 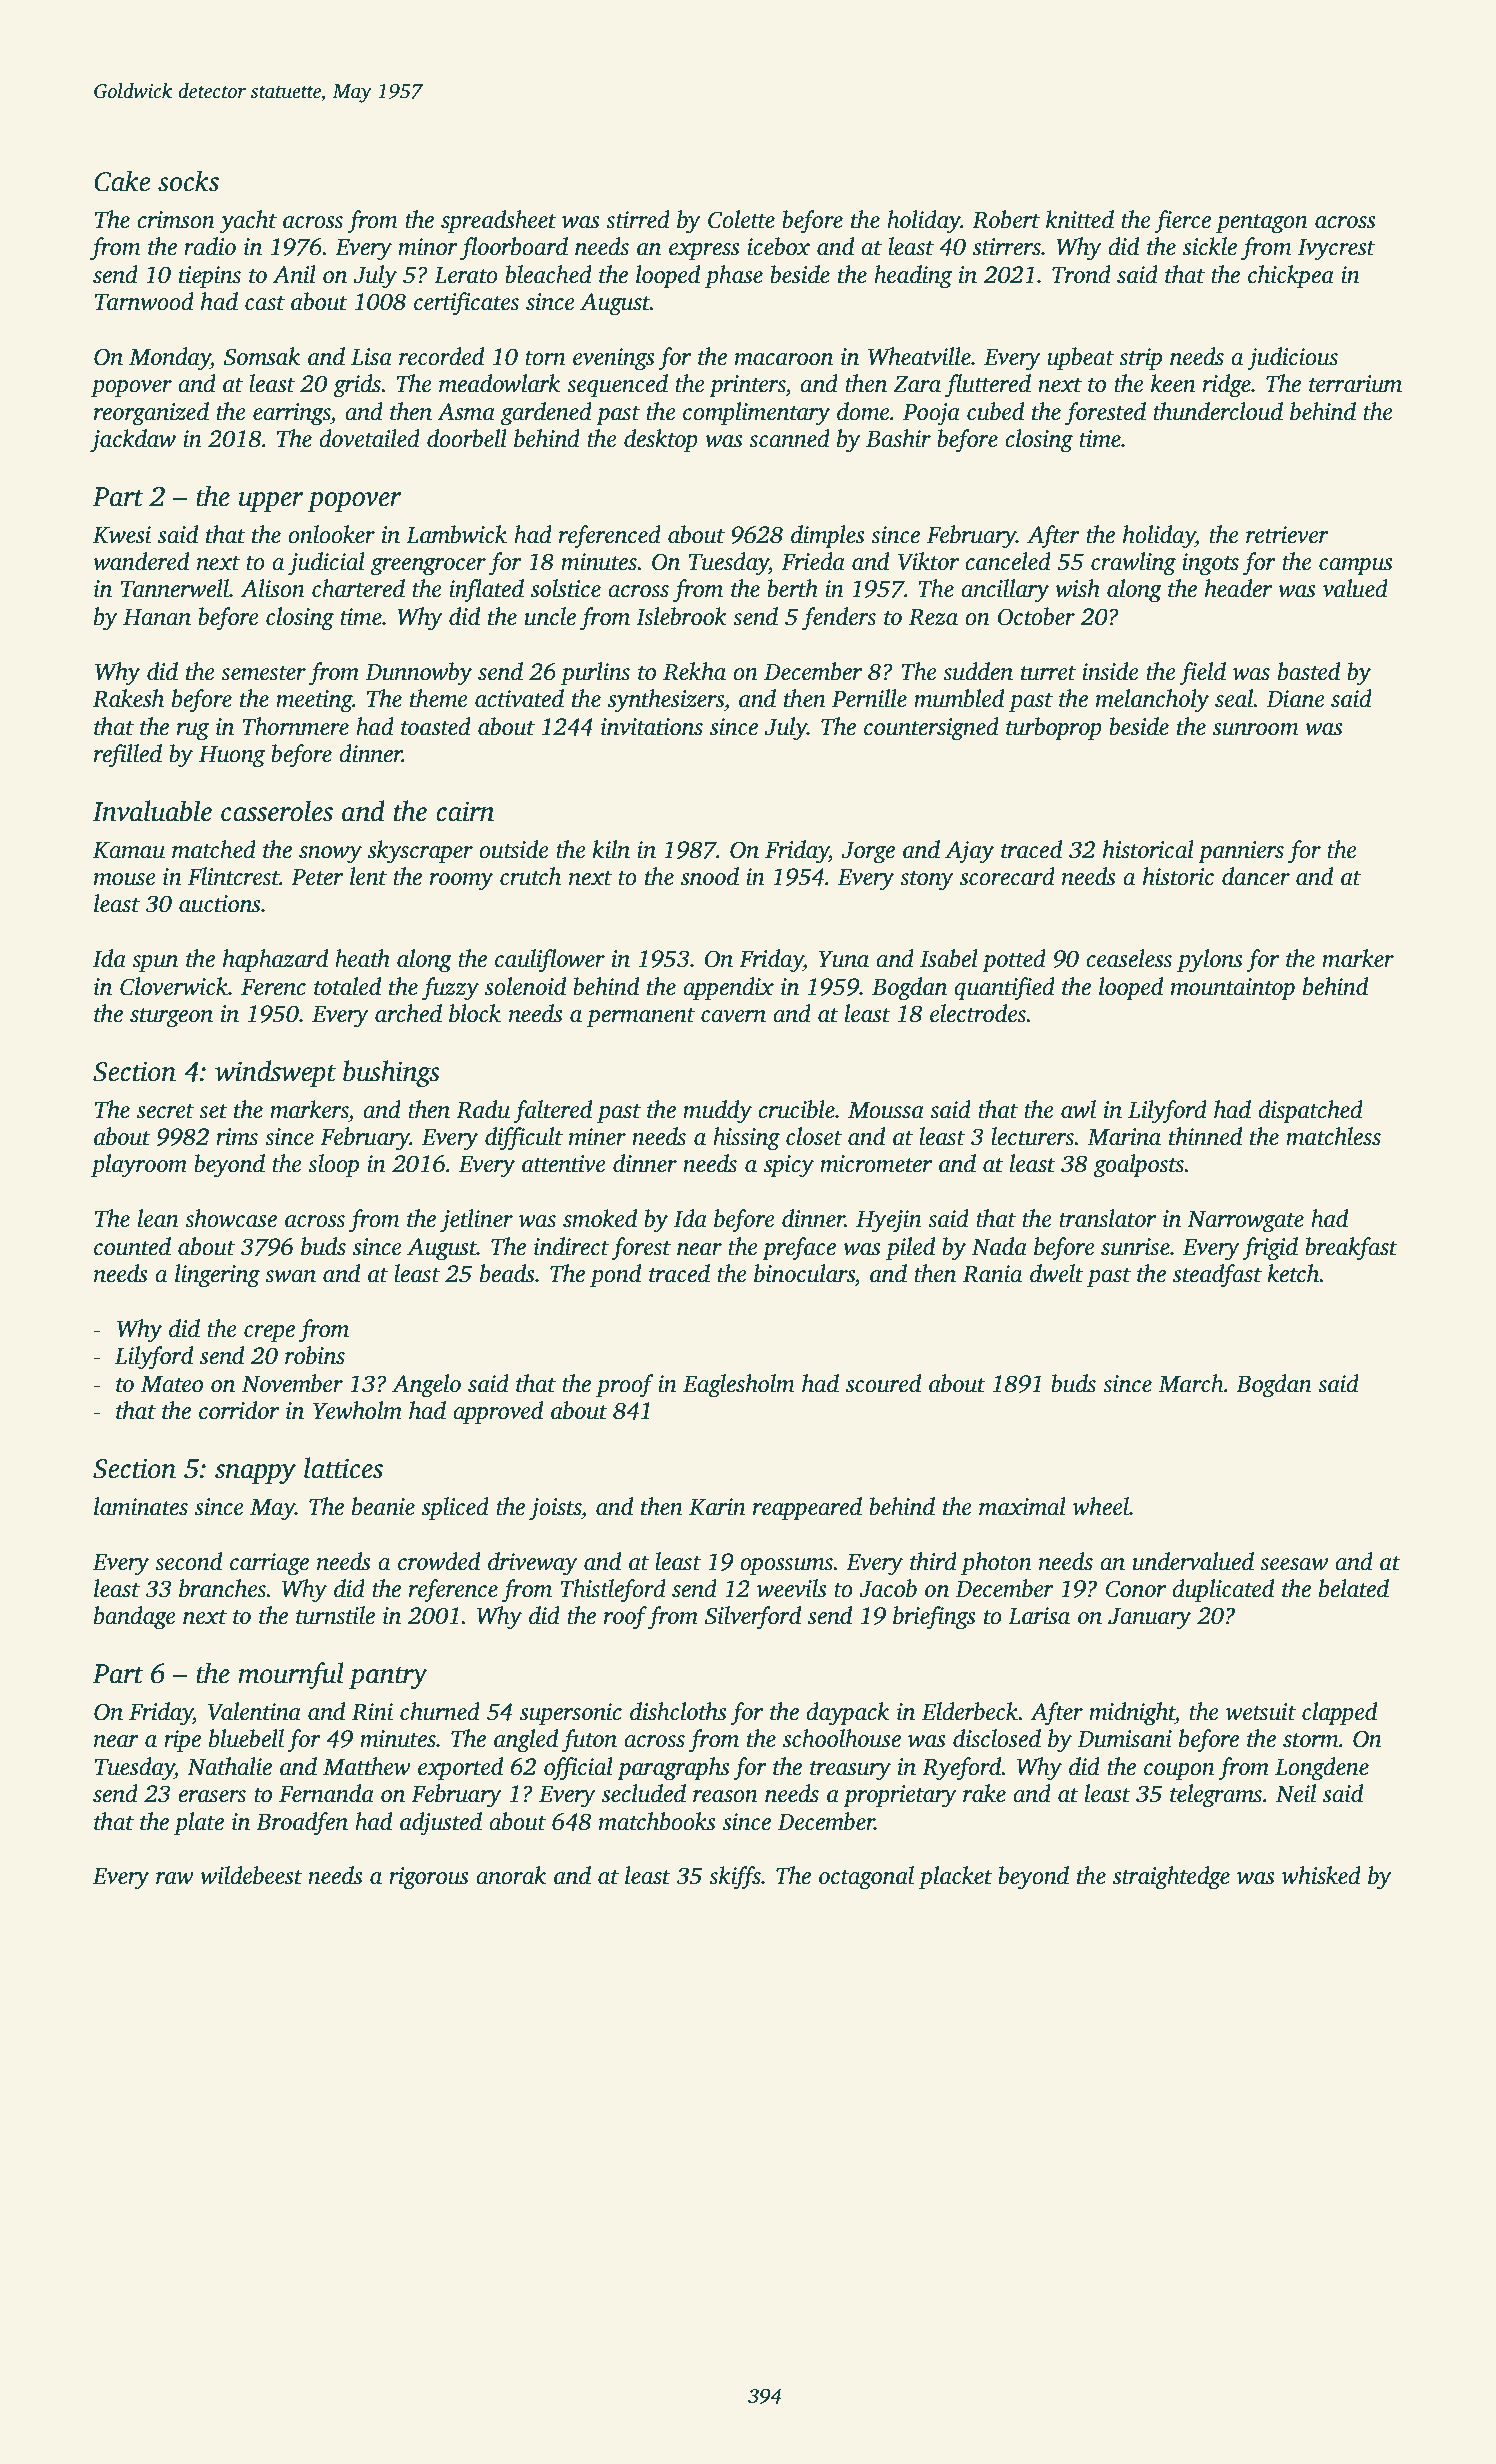 I want to click on Marina, so click(x=1124, y=1137).
